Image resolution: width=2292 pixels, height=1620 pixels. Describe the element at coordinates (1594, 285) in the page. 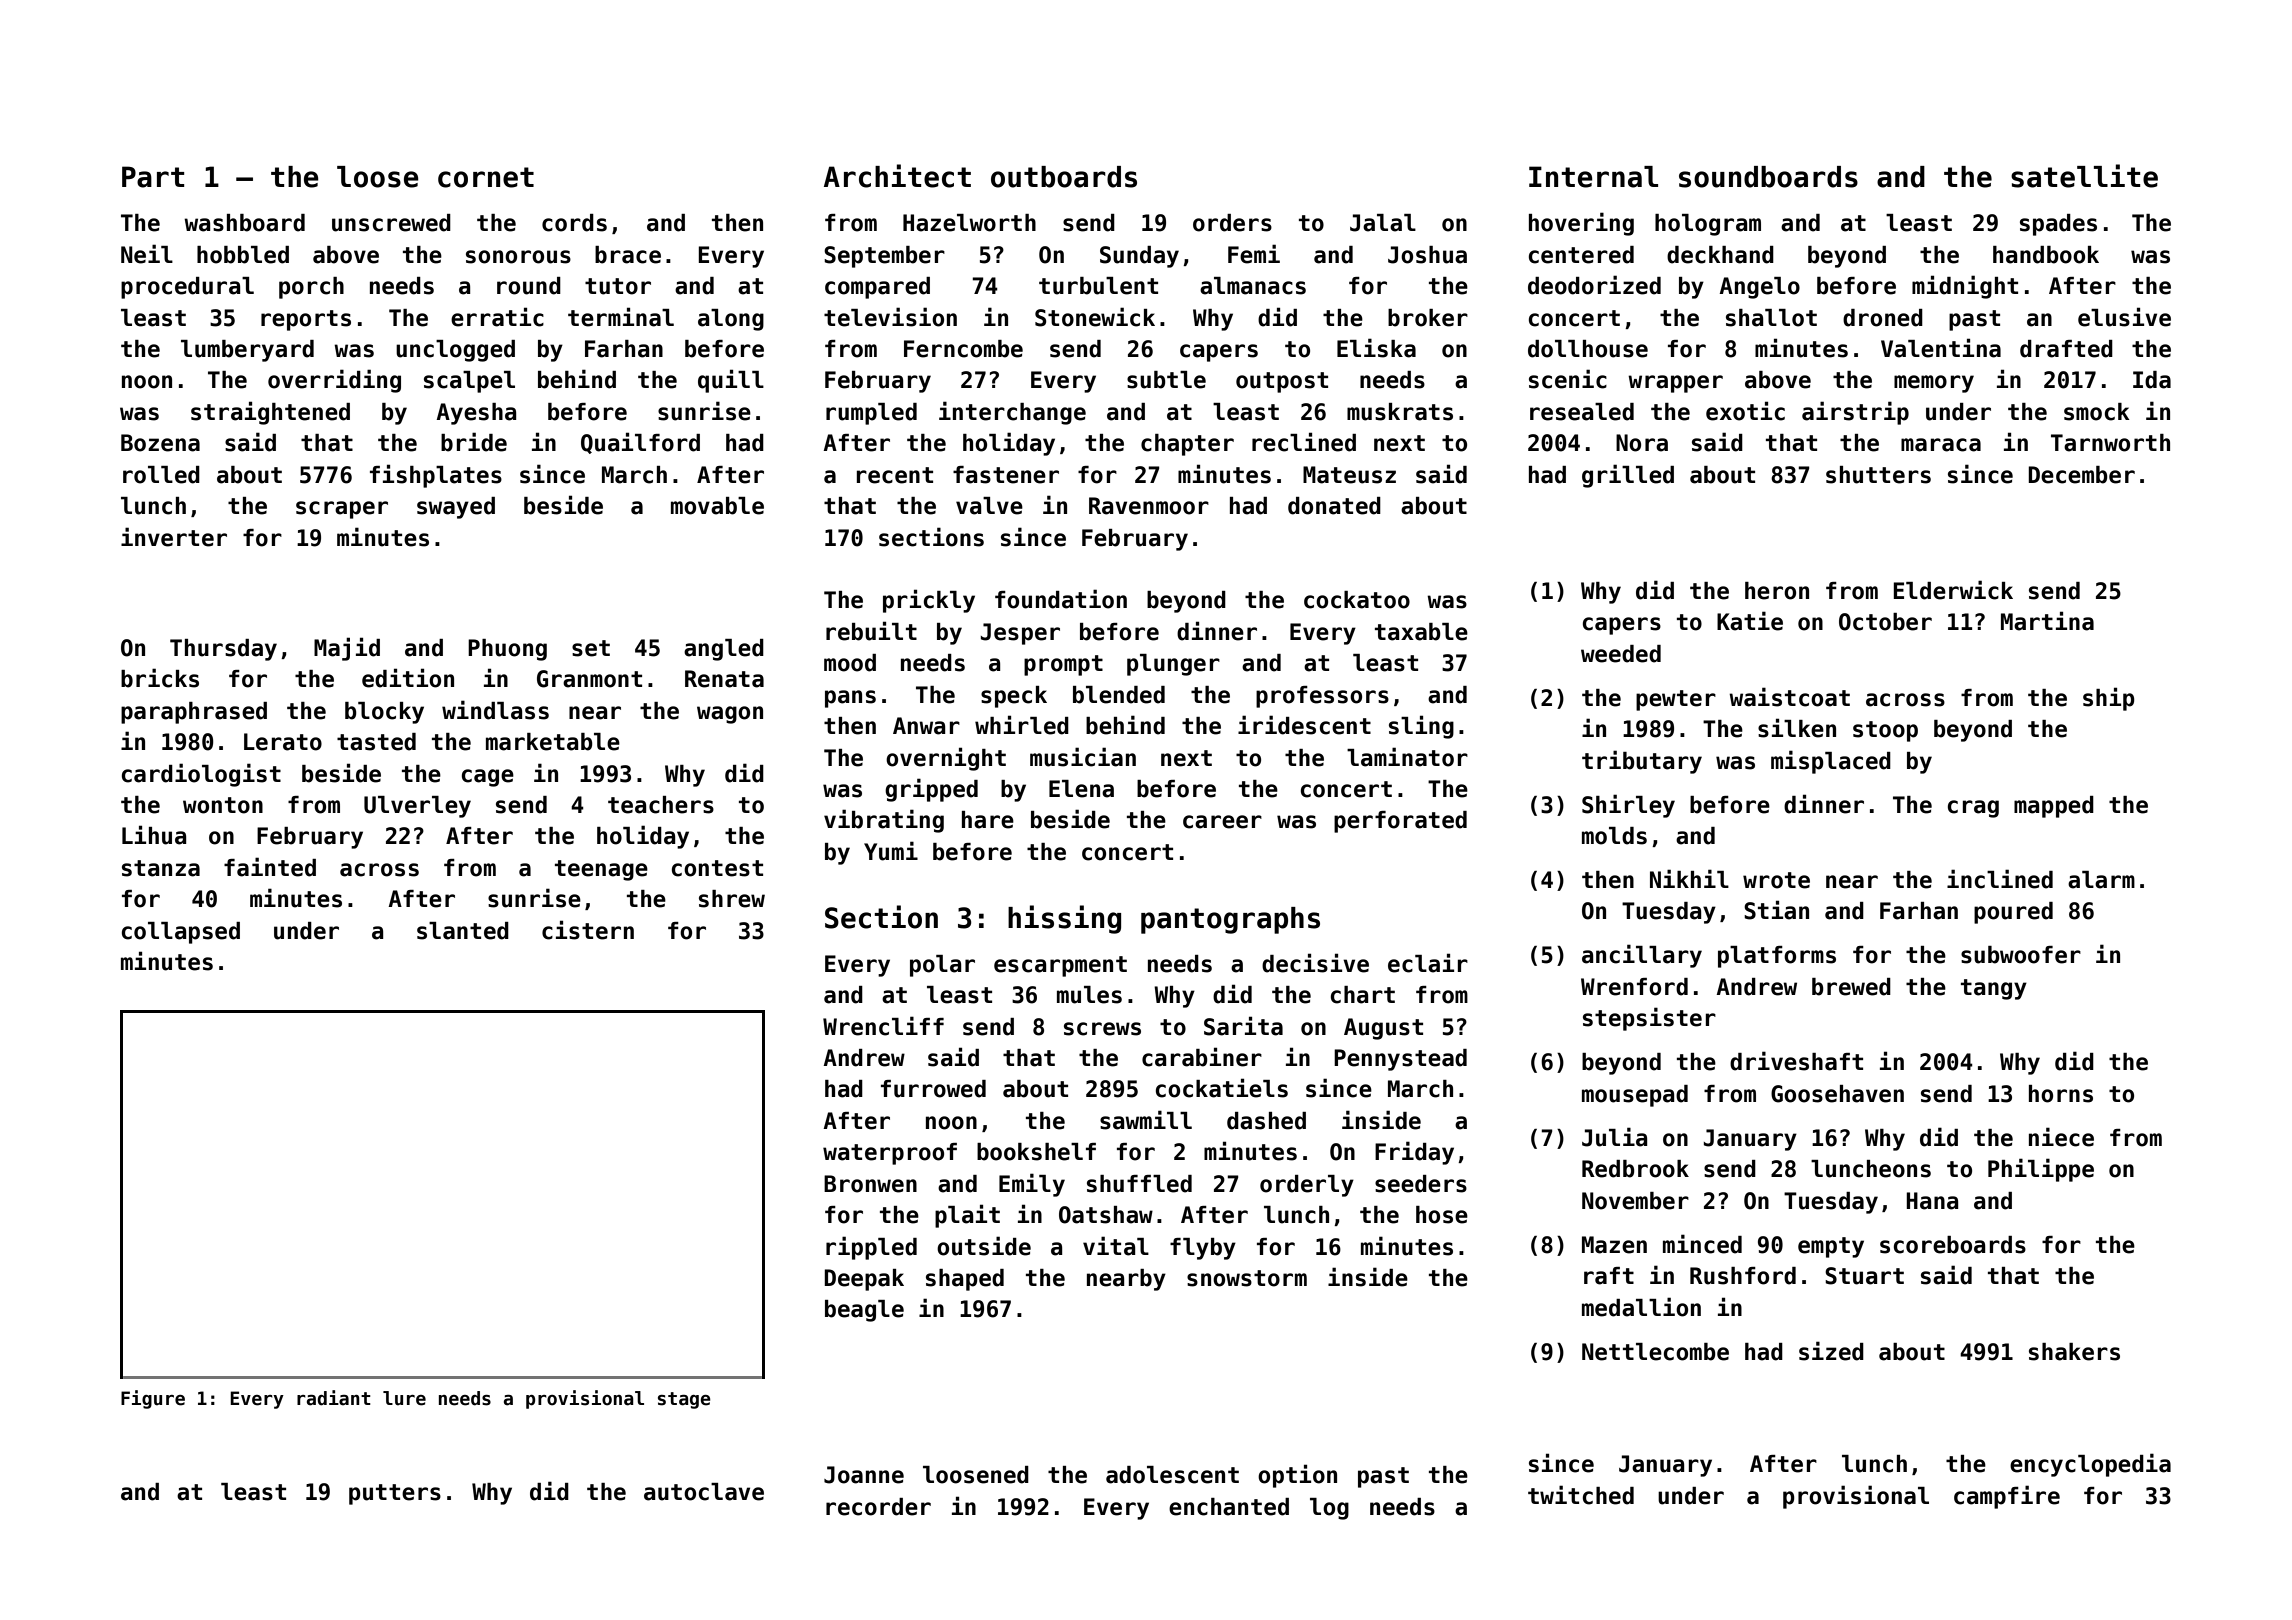

I see `deodorized` at that location.
